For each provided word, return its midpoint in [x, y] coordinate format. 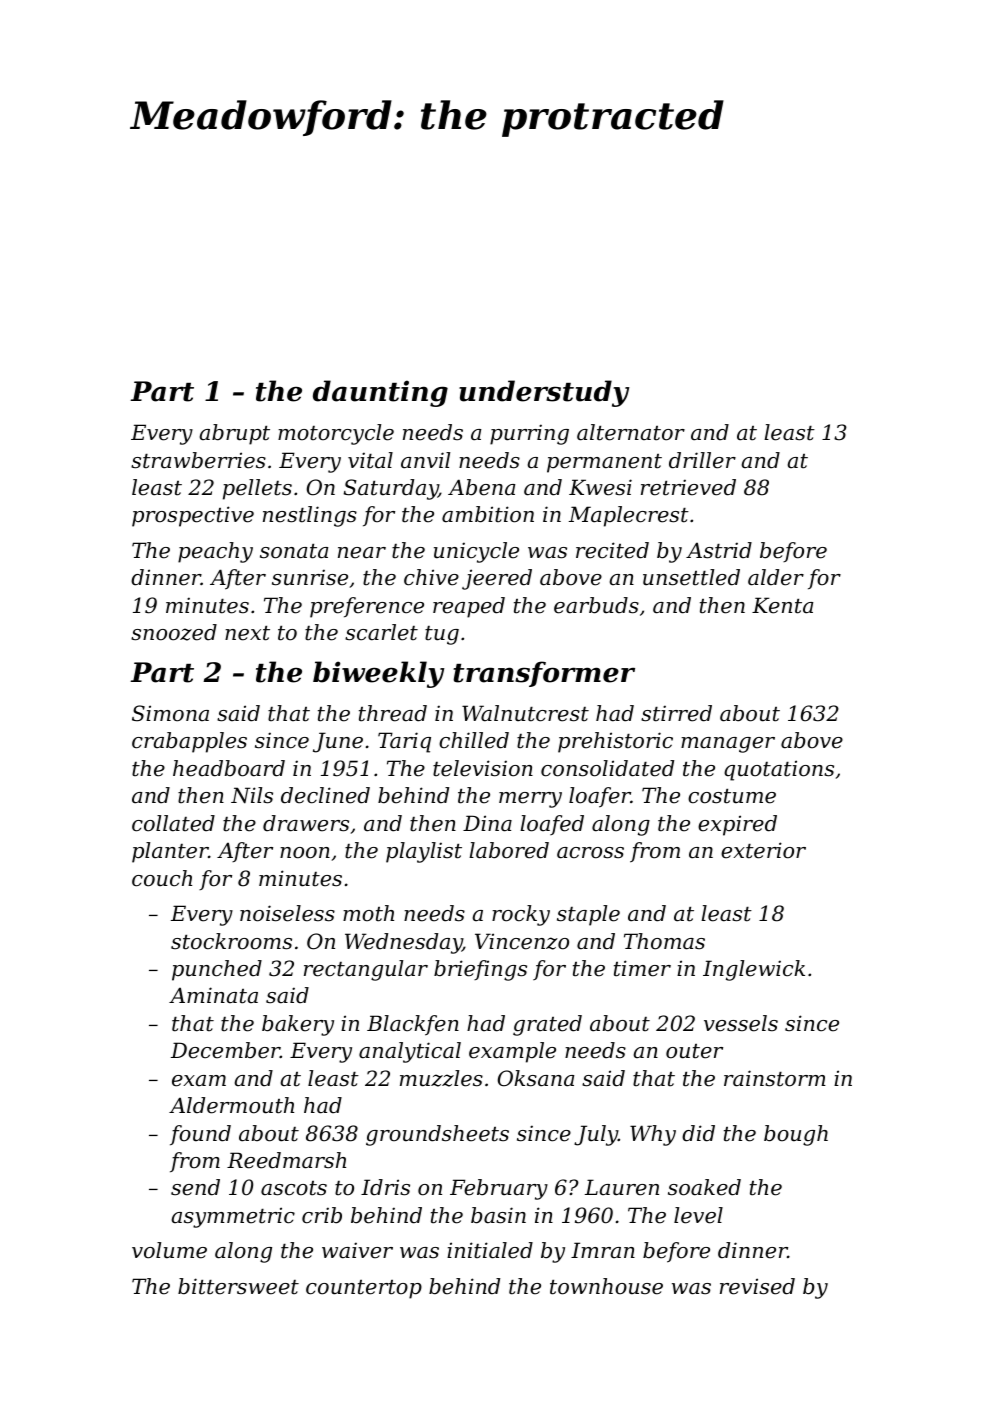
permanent [604, 463]
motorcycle [336, 434]
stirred [676, 713]
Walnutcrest [525, 713]
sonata [294, 551]
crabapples [189, 742]
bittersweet [238, 1286]
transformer [544, 674]
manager [728, 745]
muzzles [441, 1078]
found [200, 1135]
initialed [490, 1250]
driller [702, 460]
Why [653, 1135]
